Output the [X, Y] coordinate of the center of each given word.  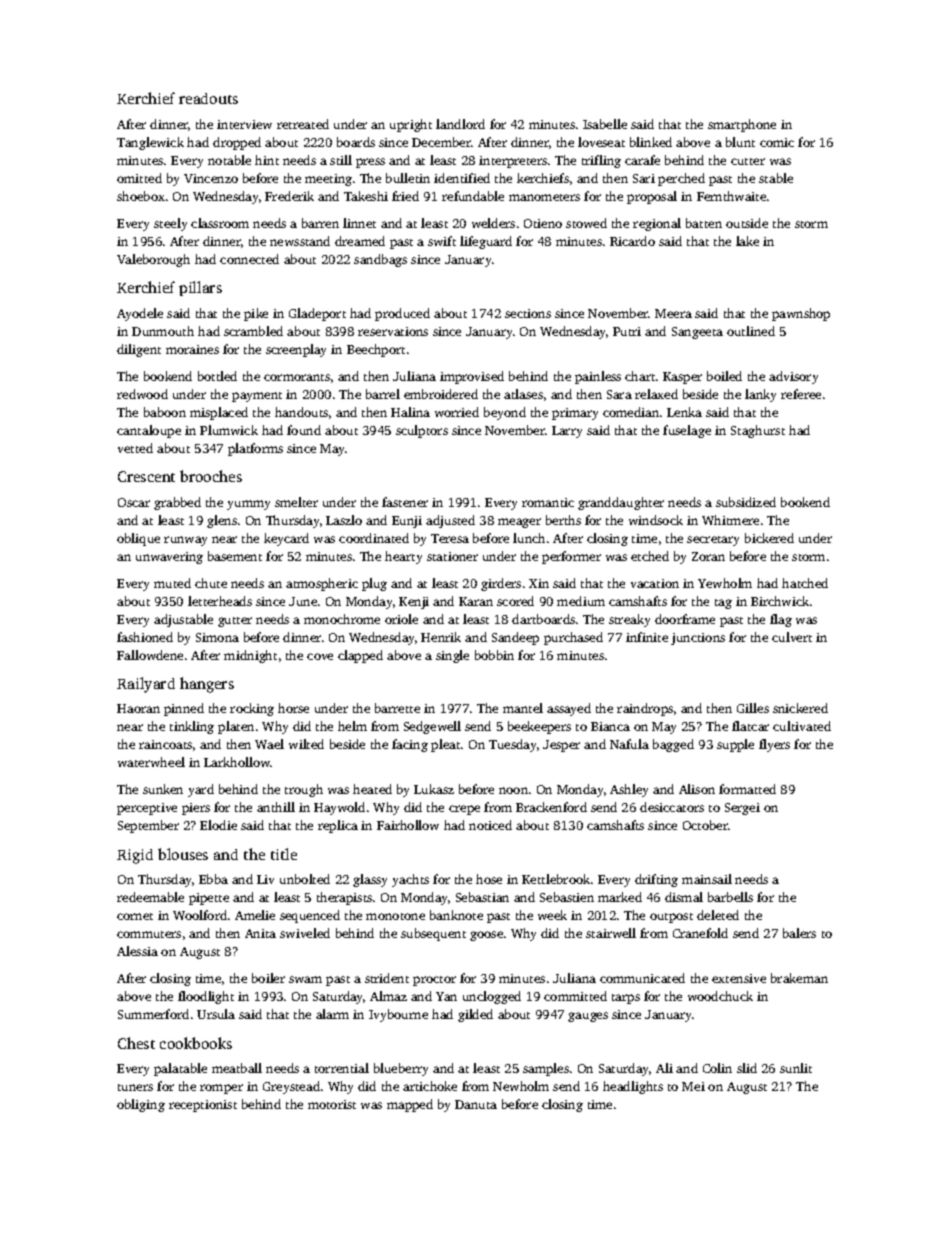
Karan [476, 601]
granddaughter [621, 503]
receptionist [203, 1106]
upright [411, 125]
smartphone [742, 125]
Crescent [146, 476]
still [341, 160]
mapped [410, 1105]
